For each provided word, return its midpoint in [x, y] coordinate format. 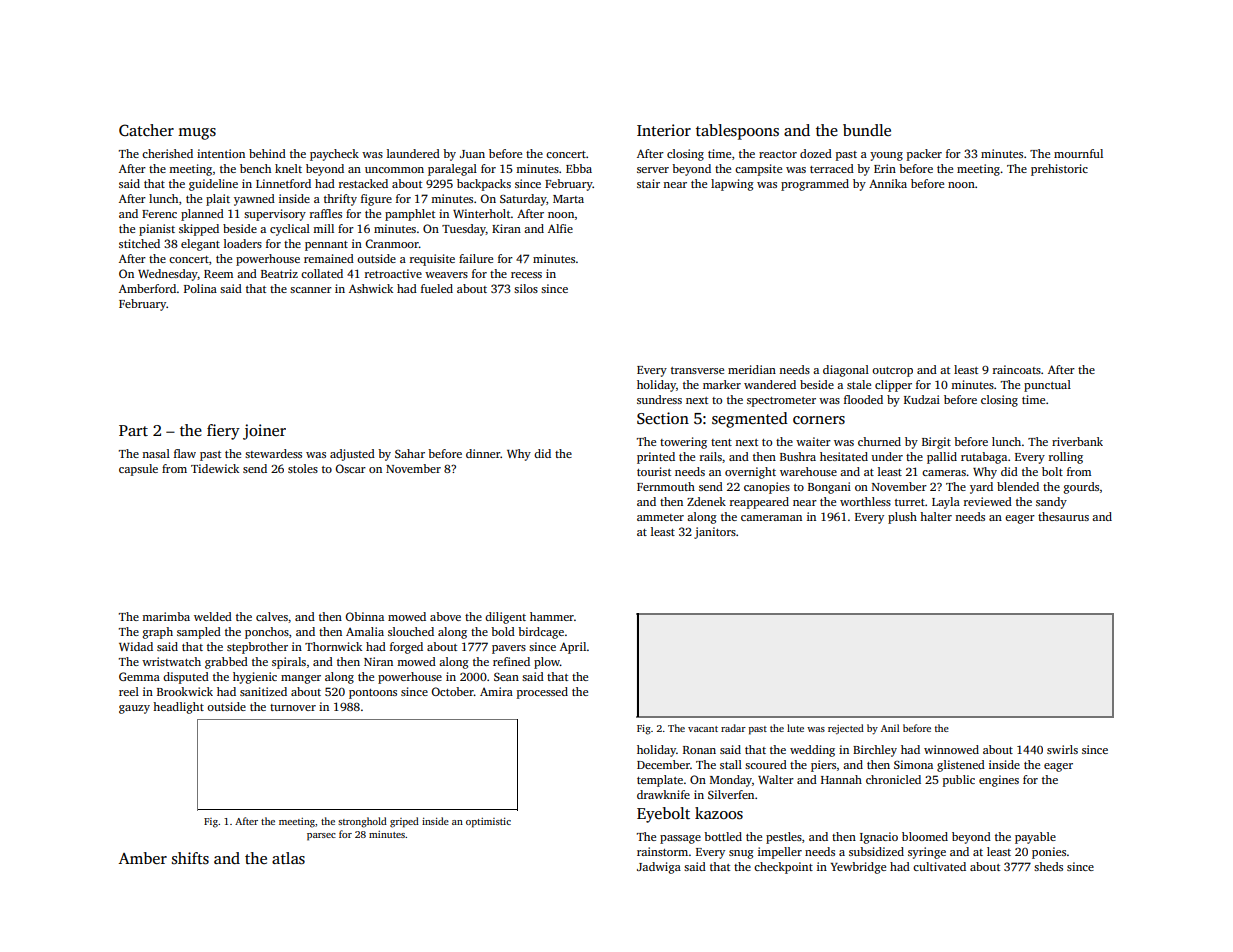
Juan [472, 154]
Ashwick [371, 288]
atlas [288, 858]
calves [272, 616]
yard [981, 488]
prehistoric [1059, 170]
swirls [1062, 749]
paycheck [334, 155]
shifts [190, 858]
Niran [378, 661]
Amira [496, 691]
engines [999, 781]
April [573, 648]
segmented [750, 420]
